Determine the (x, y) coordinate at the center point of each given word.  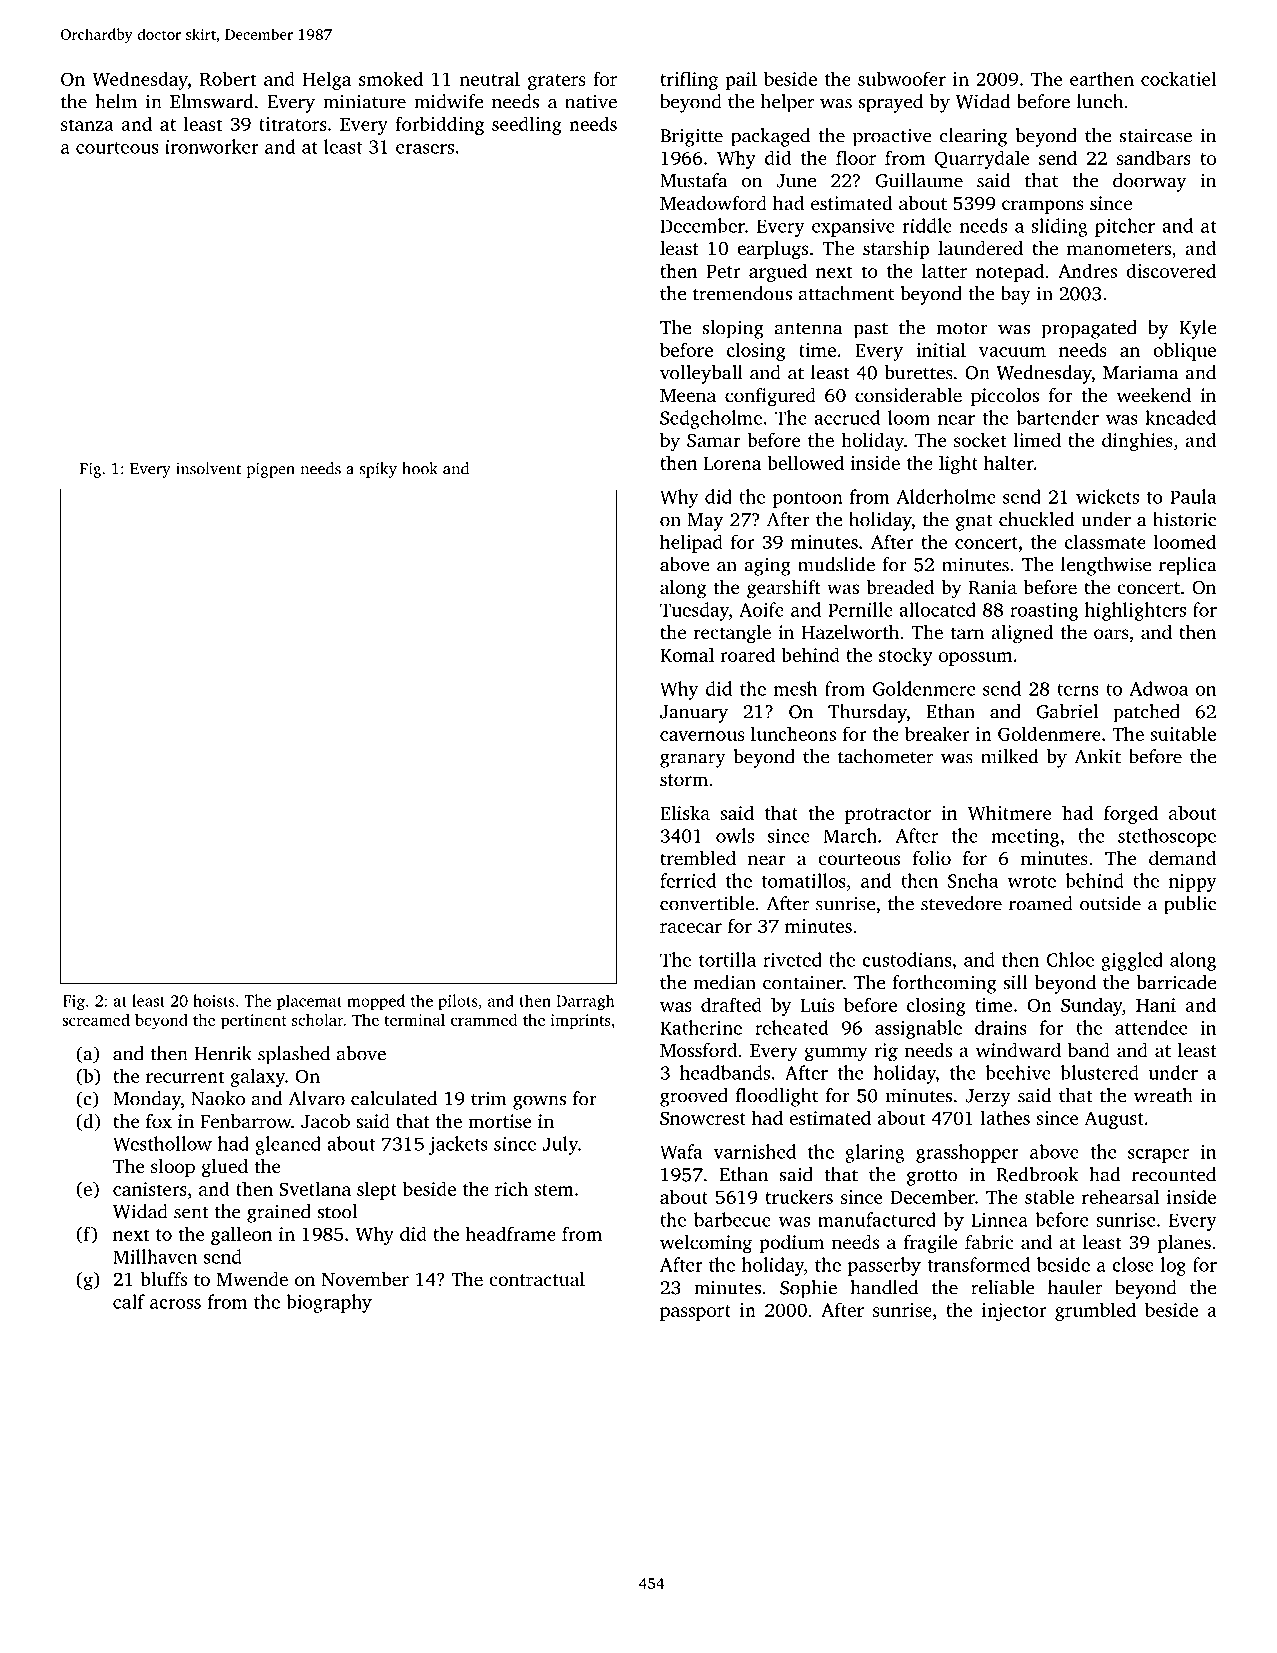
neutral (489, 78)
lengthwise (1106, 566)
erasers (425, 149)
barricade (1176, 982)
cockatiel (1178, 78)
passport (695, 1313)
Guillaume (919, 180)
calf (129, 1301)
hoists (214, 1000)
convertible (707, 903)
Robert (228, 78)
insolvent (208, 468)
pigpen (270, 470)
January (694, 714)
